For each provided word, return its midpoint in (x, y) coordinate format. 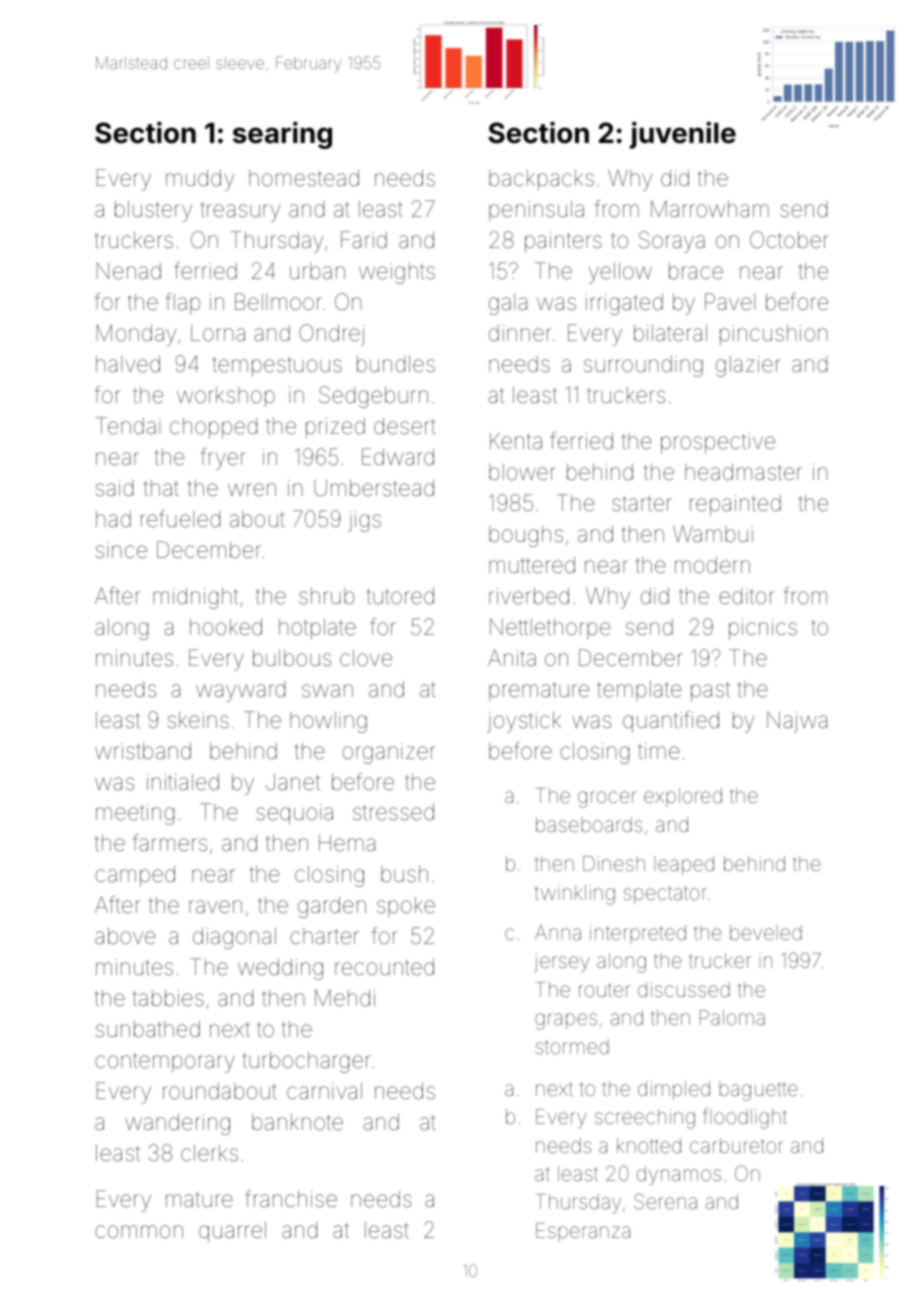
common (139, 1231)
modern (712, 565)
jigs (364, 521)
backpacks (541, 180)
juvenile (683, 135)
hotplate (317, 629)
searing (282, 135)
